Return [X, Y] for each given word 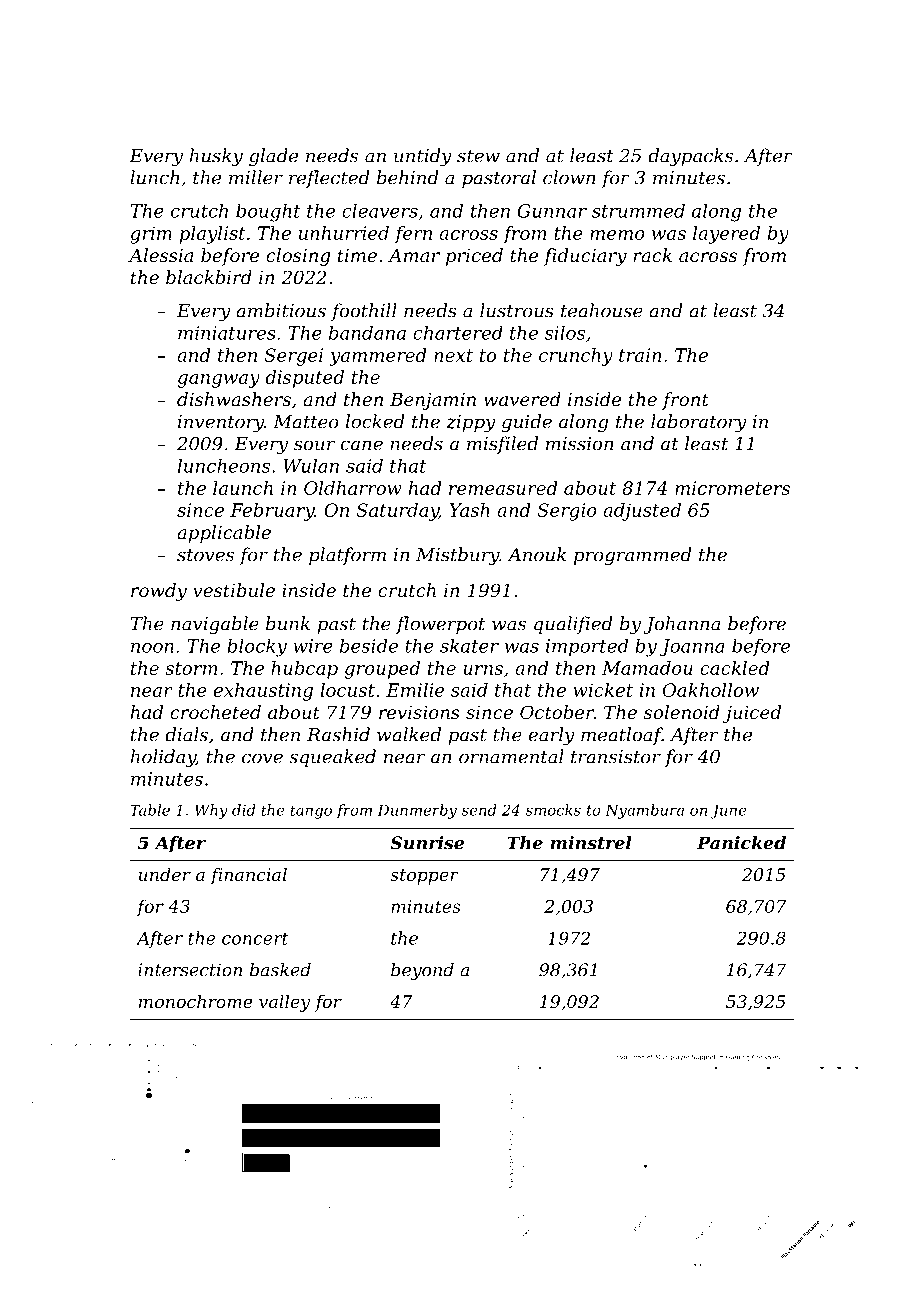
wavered [522, 399]
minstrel [591, 843]
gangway [219, 381]
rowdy [159, 592]
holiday [163, 758]
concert [255, 938]
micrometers [732, 488]
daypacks [690, 157]
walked [409, 734]
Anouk [536, 554]
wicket [603, 690]
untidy [423, 157]
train [640, 355]
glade [273, 157]
